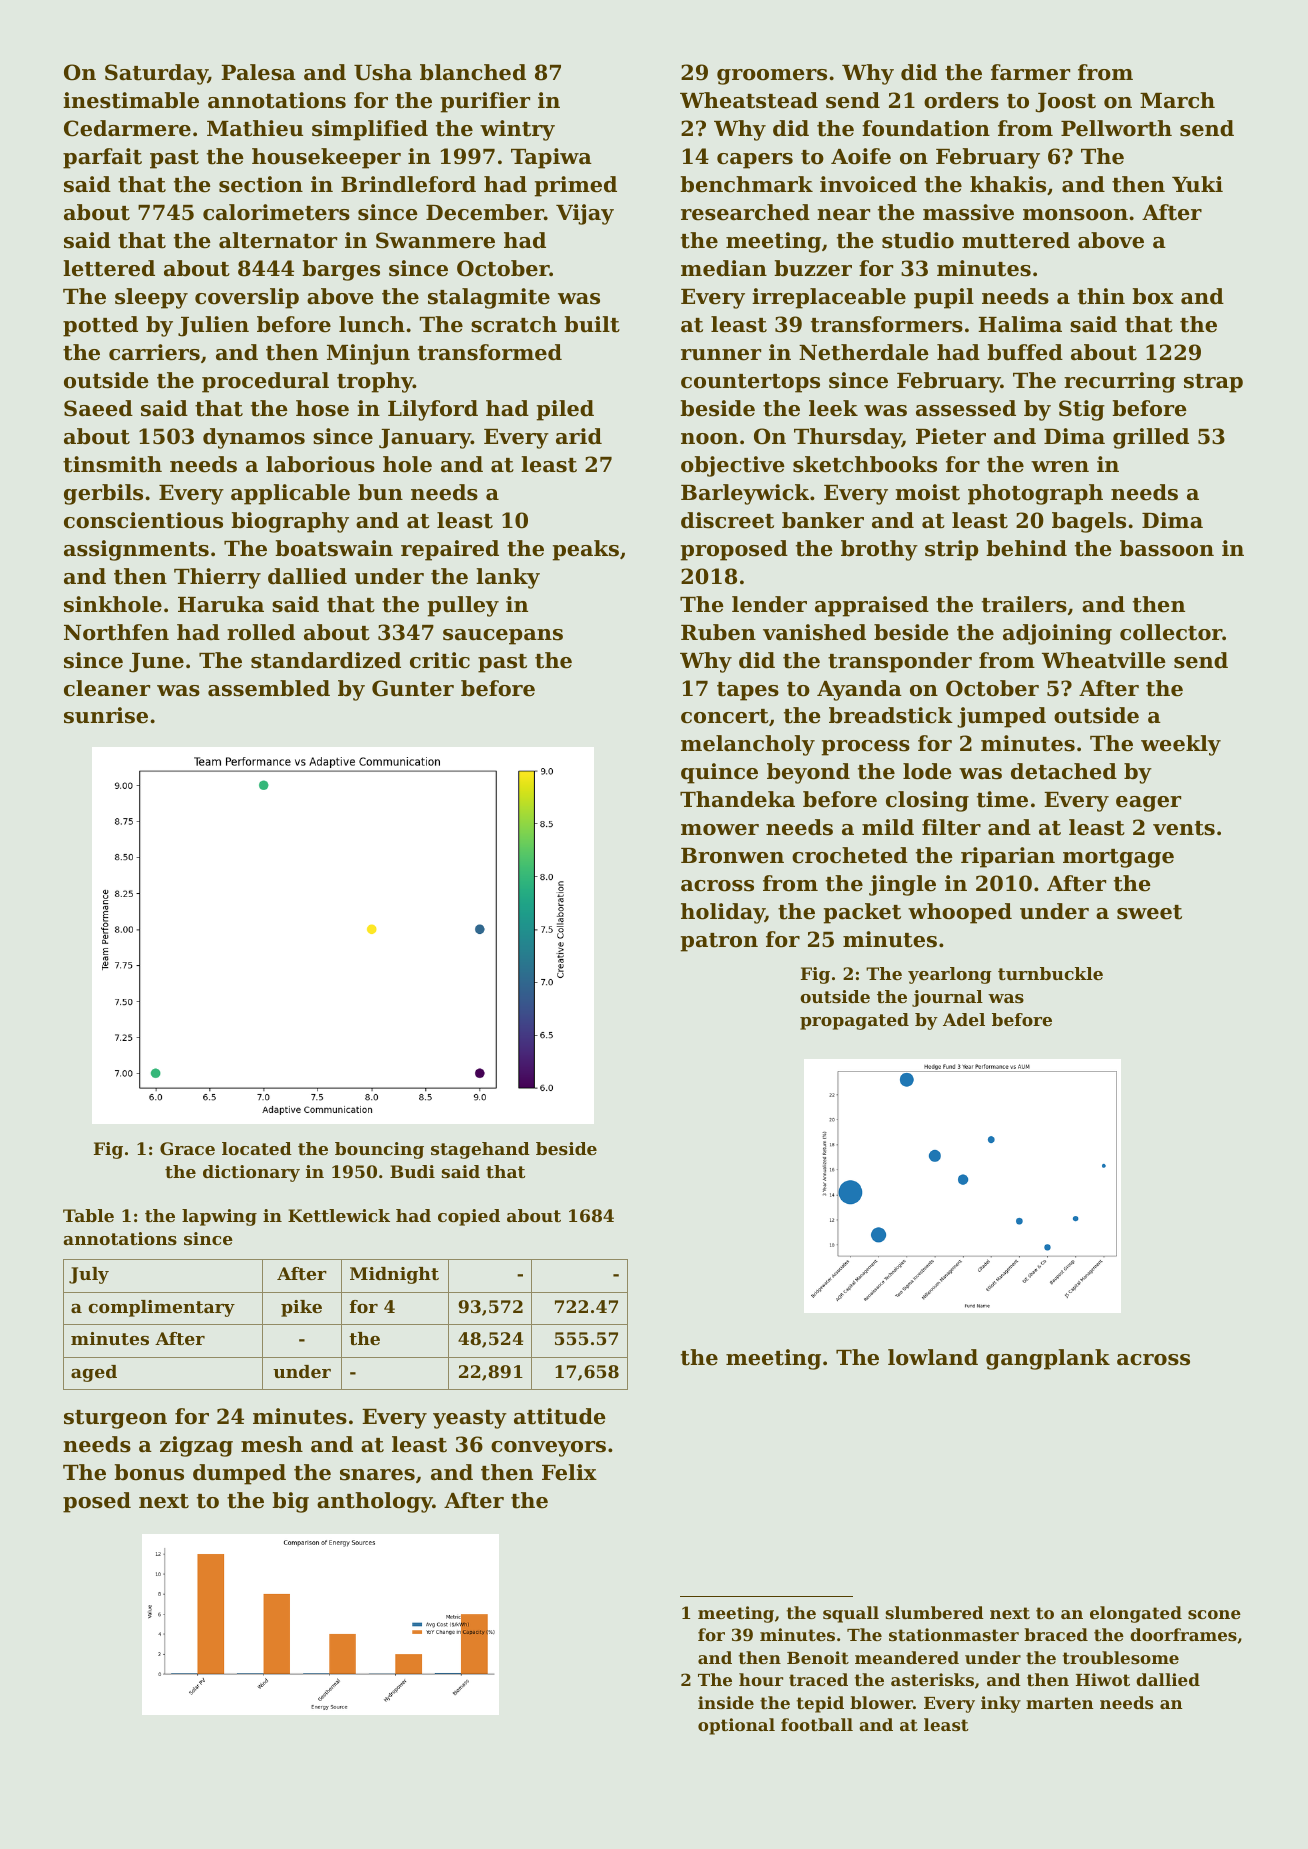 The width and height of the document is (1308, 1849). What do you see at coordinates (1213, 383) in the document?
I see `strap` at bounding box center [1213, 383].
